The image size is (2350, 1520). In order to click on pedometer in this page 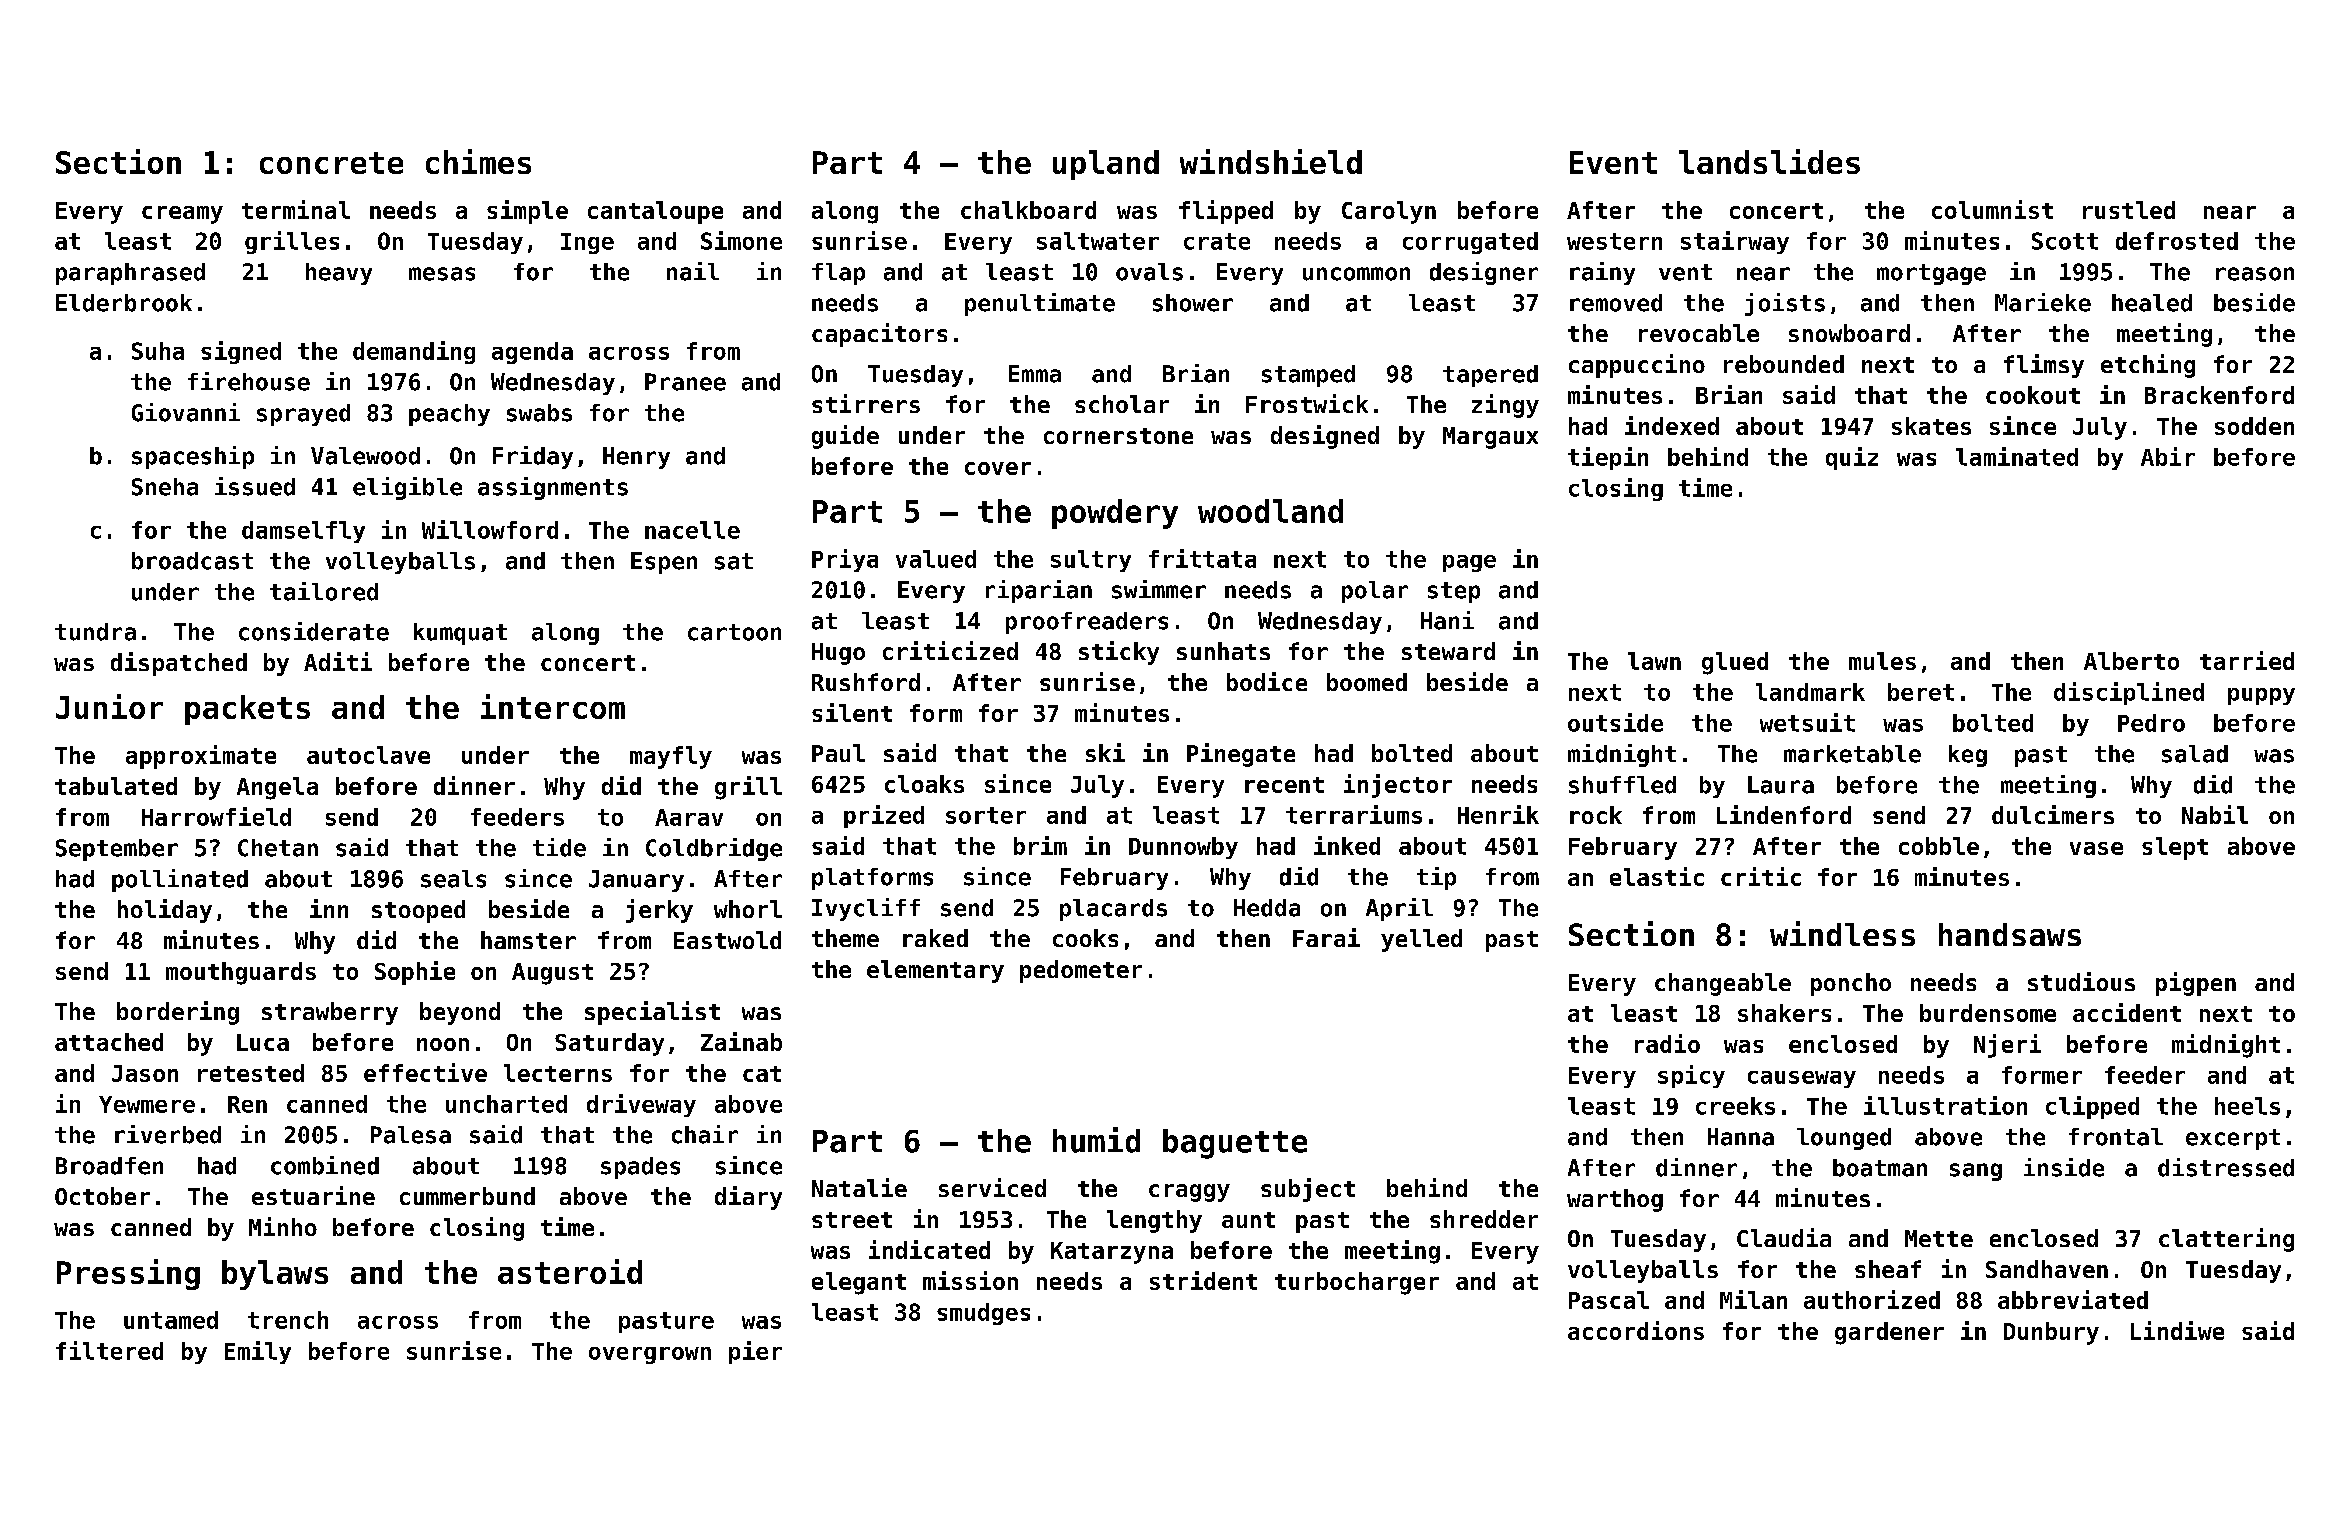, I will do `click(1081, 971)`.
